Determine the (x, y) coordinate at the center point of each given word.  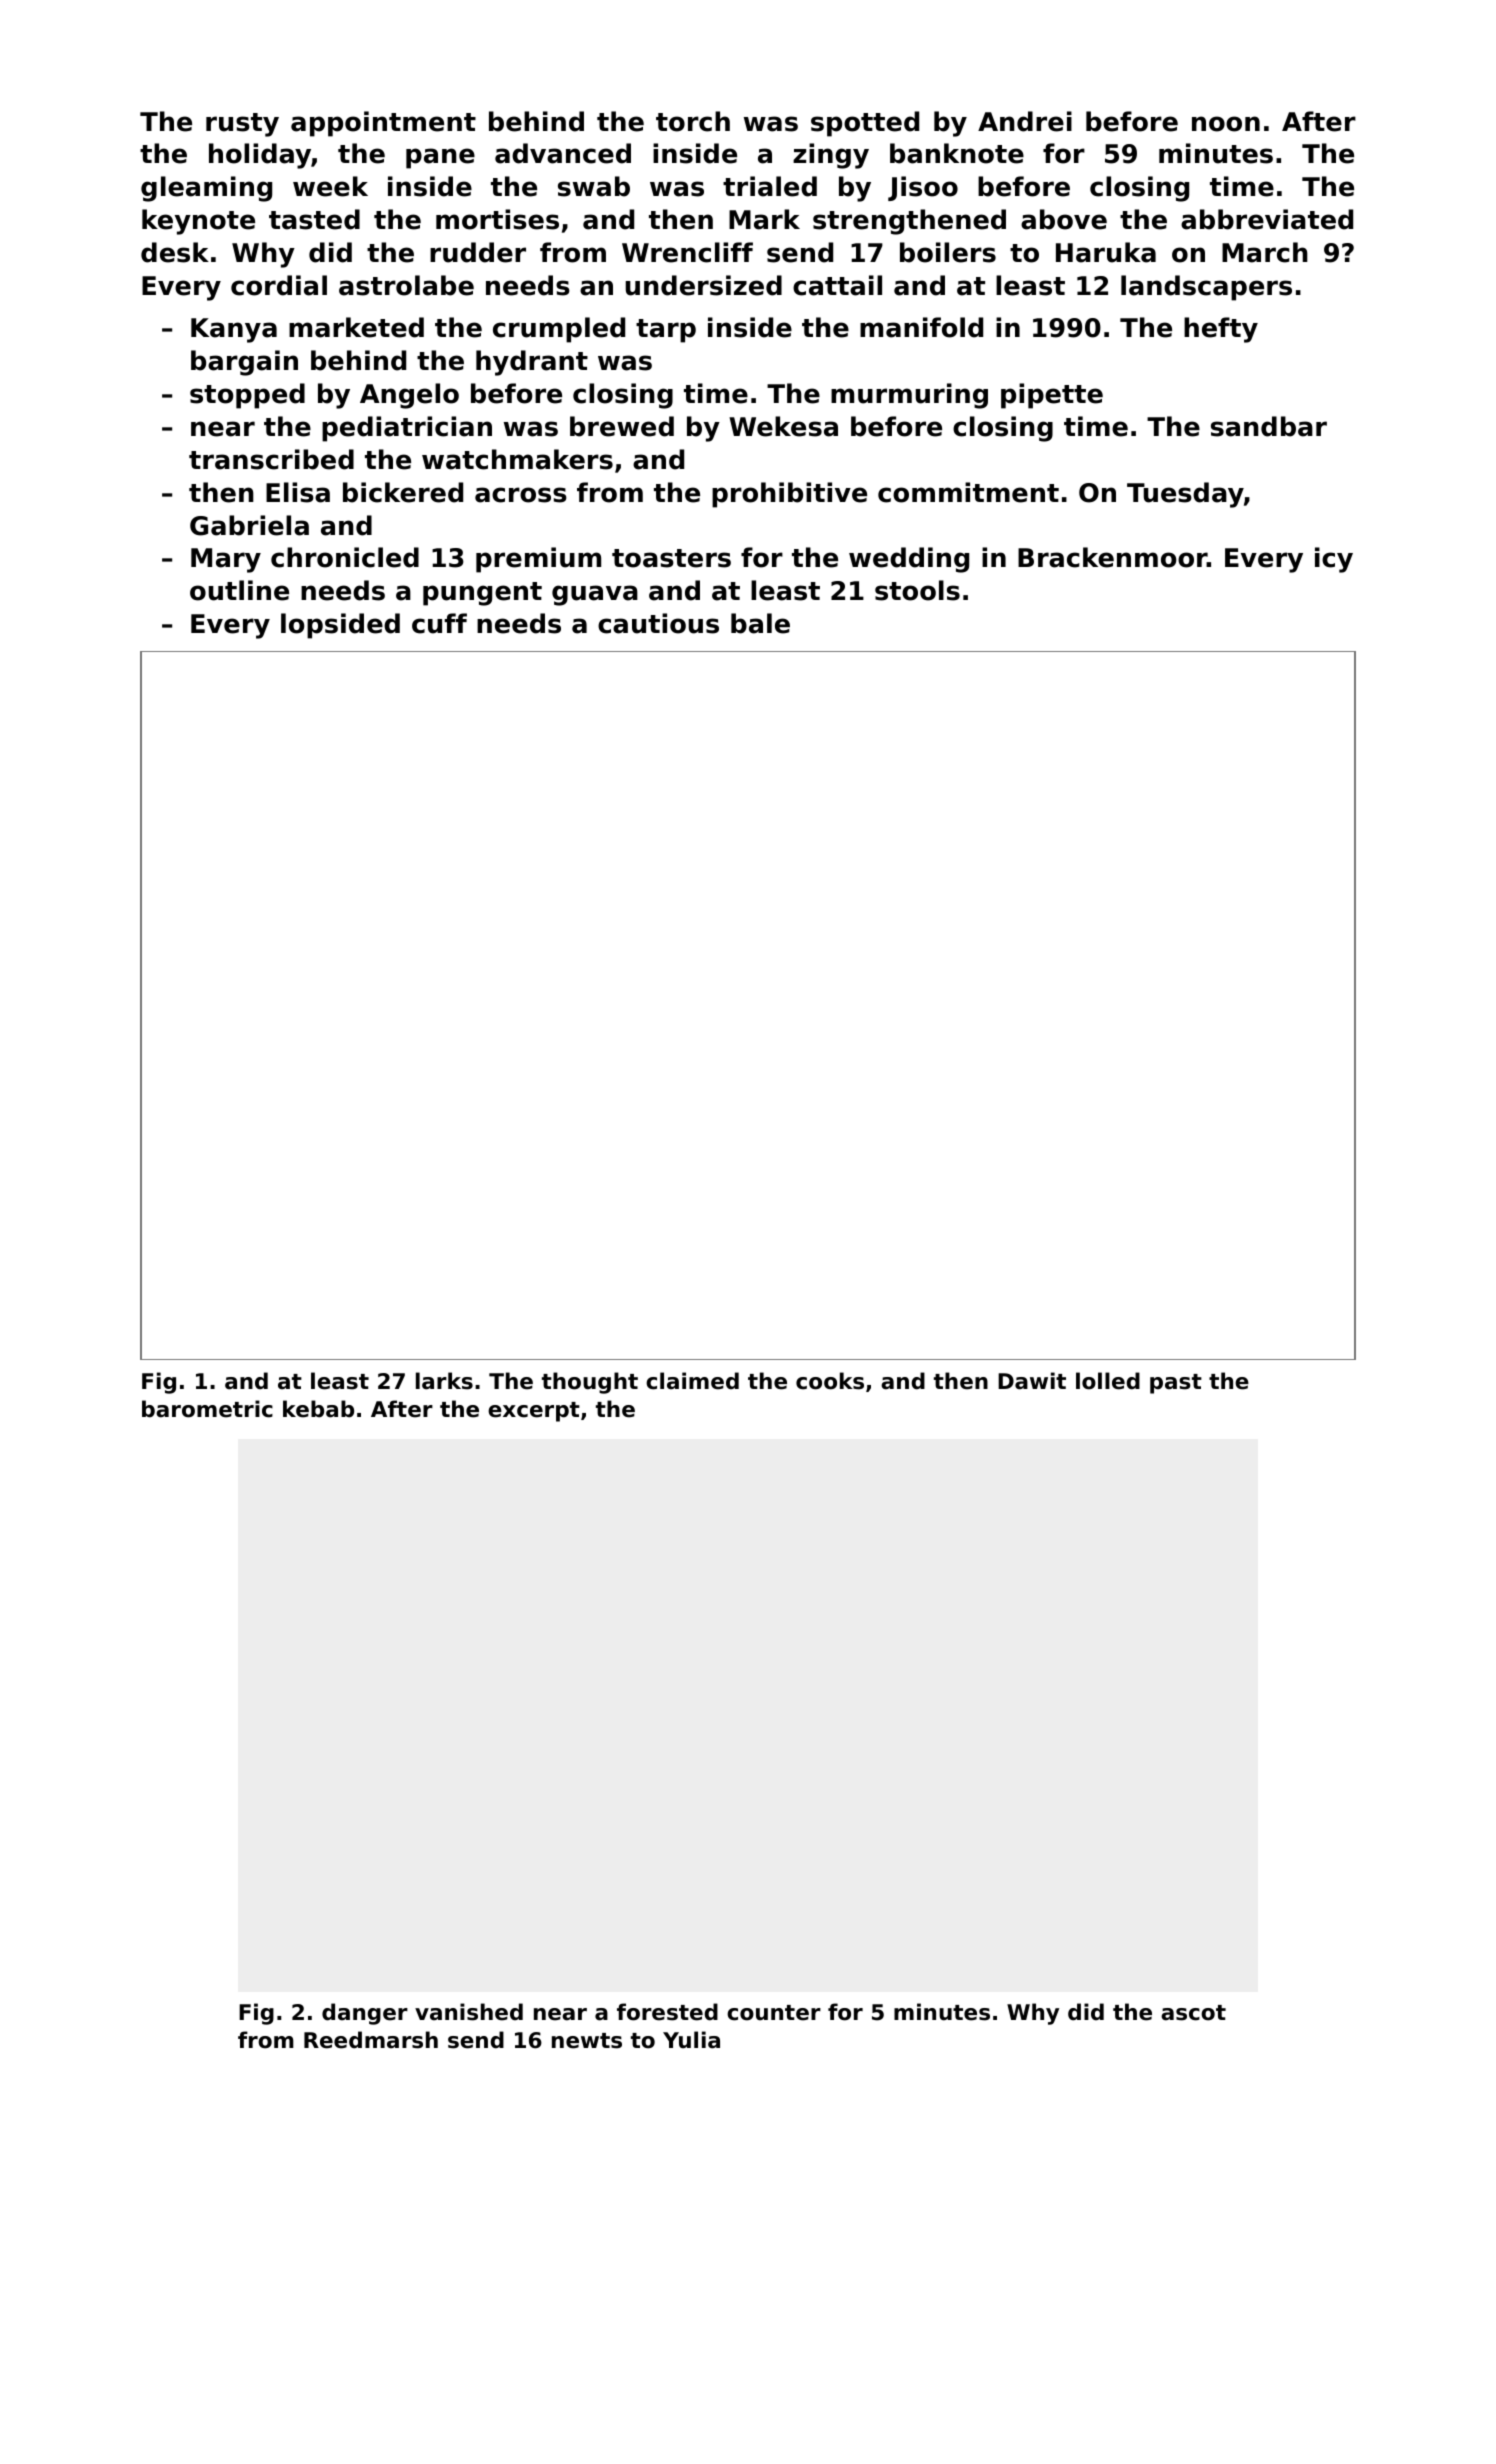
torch (693, 121)
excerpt (534, 1412)
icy (1334, 560)
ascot (1193, 2013)
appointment (383, 124)
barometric (207, 1409)
